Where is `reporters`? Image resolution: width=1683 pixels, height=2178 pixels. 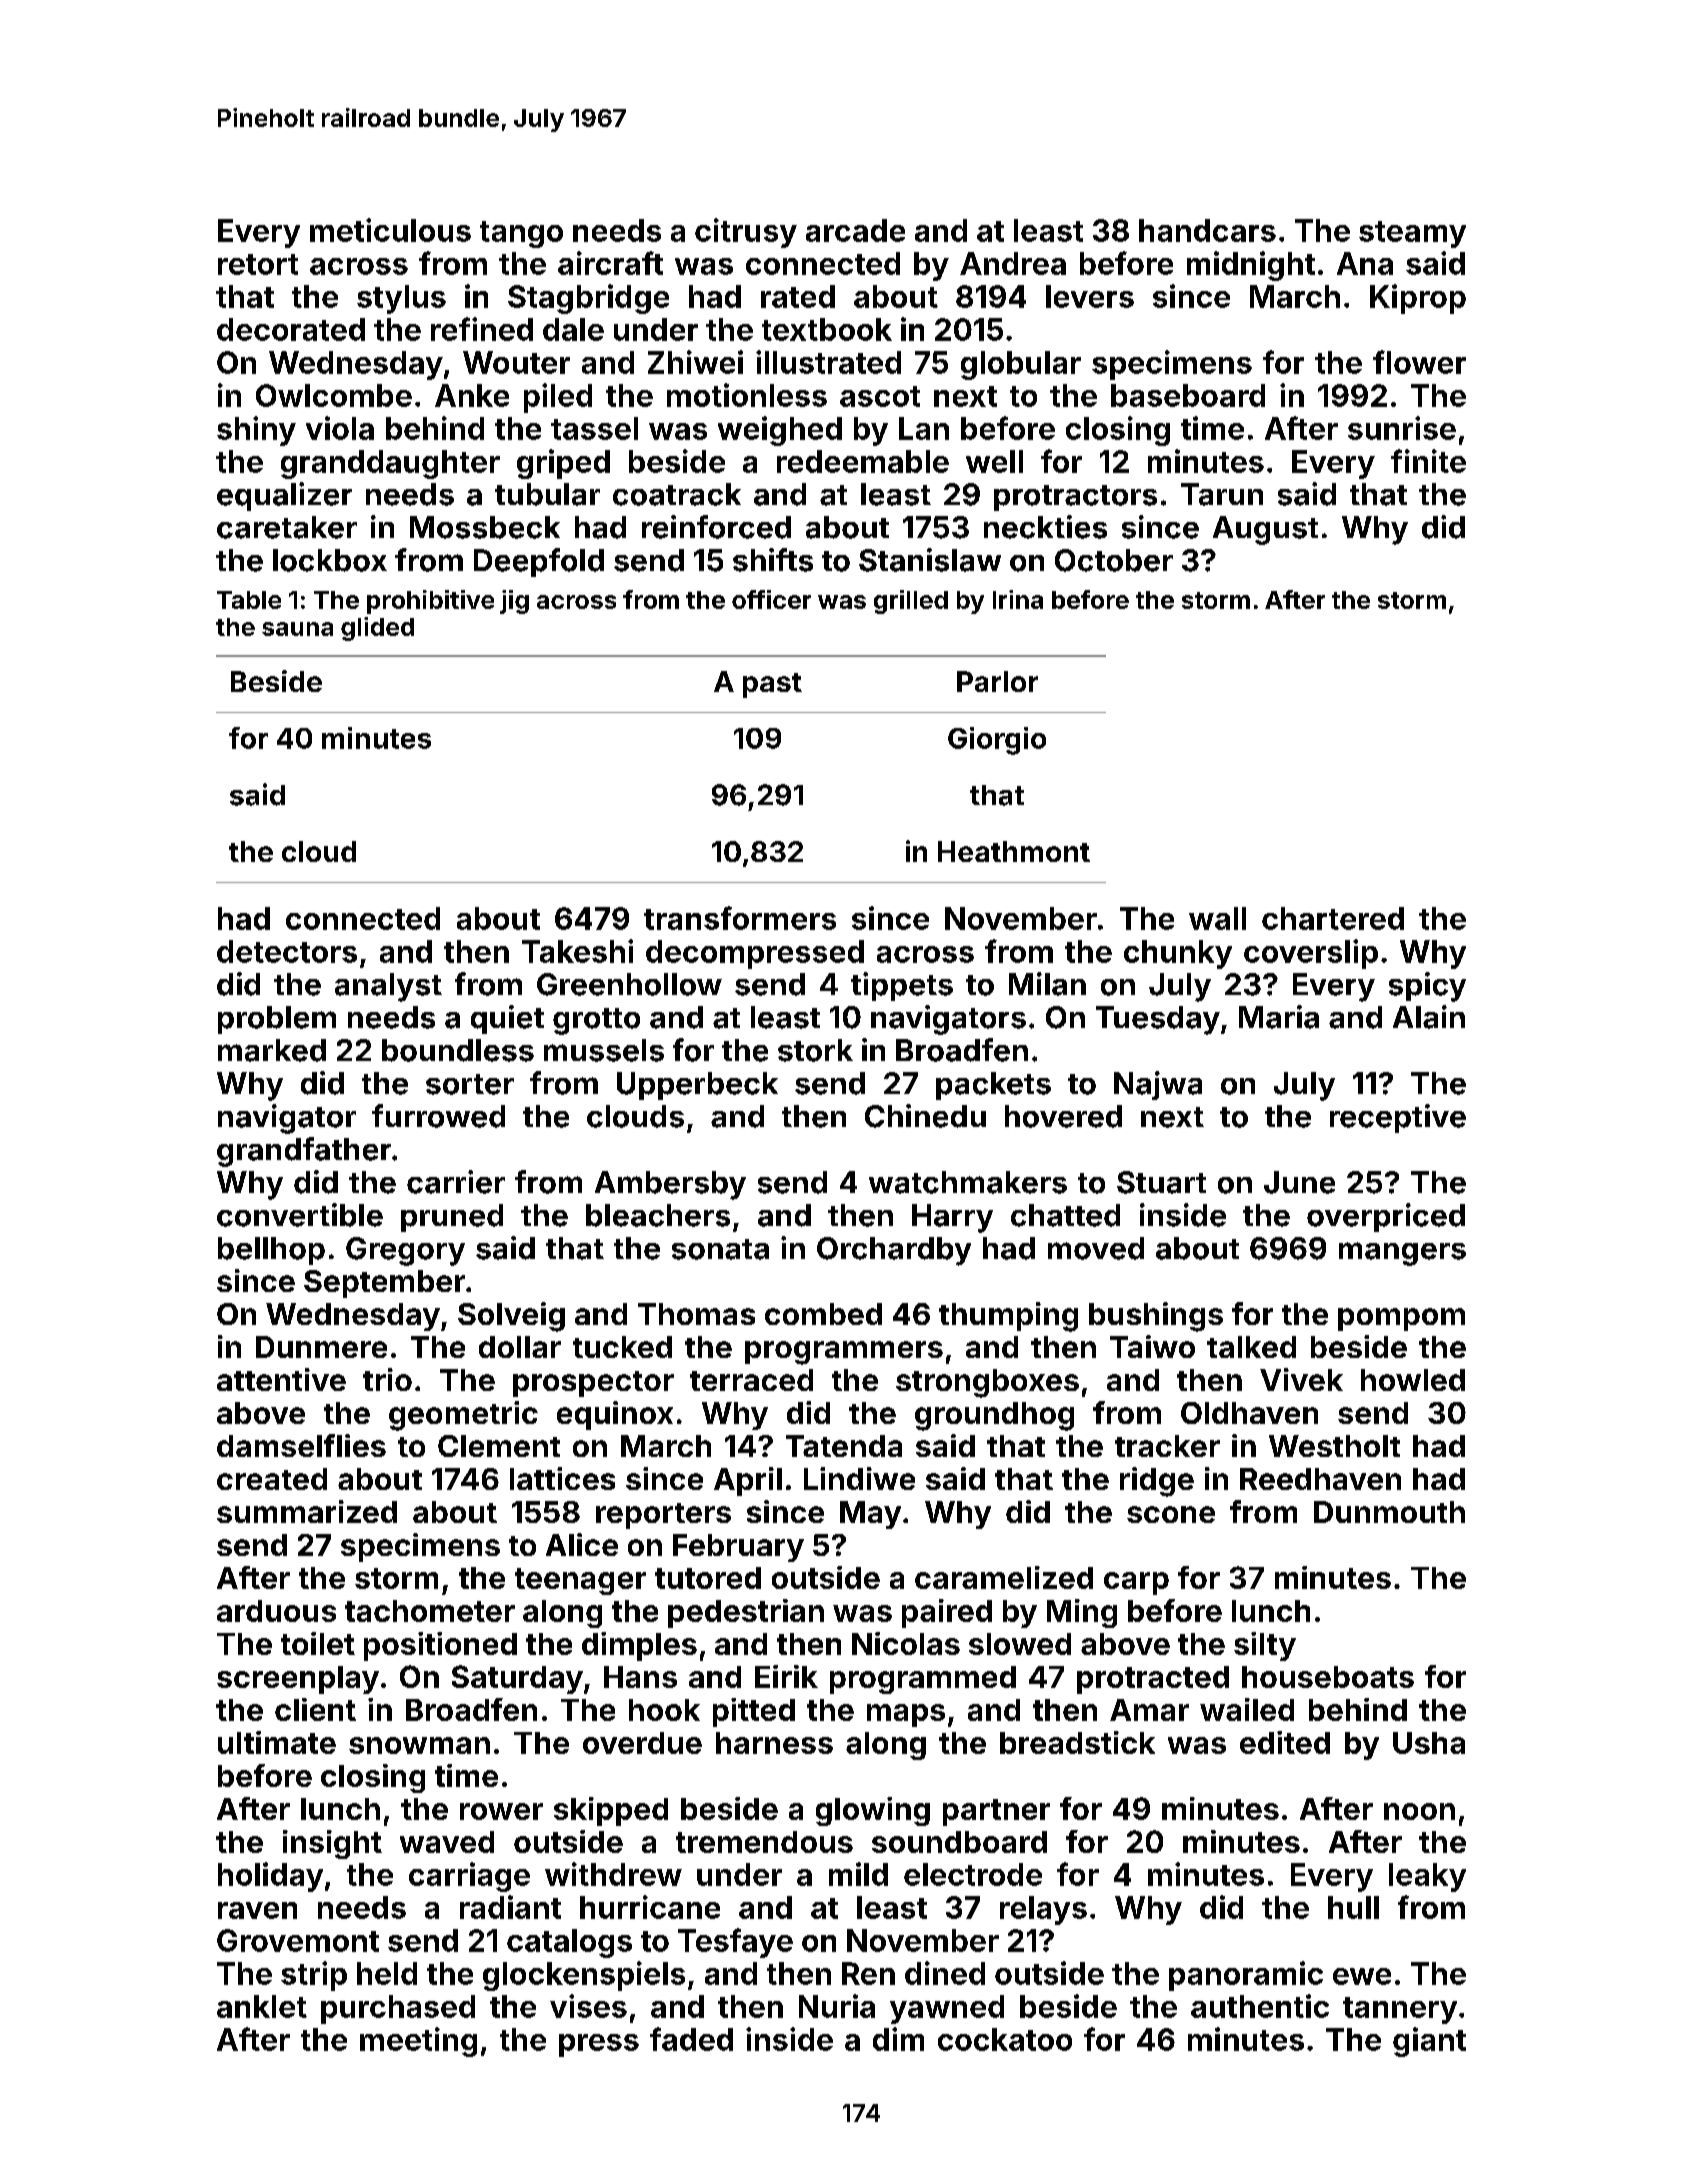
reporters is located at coordinates (663, 1516).
